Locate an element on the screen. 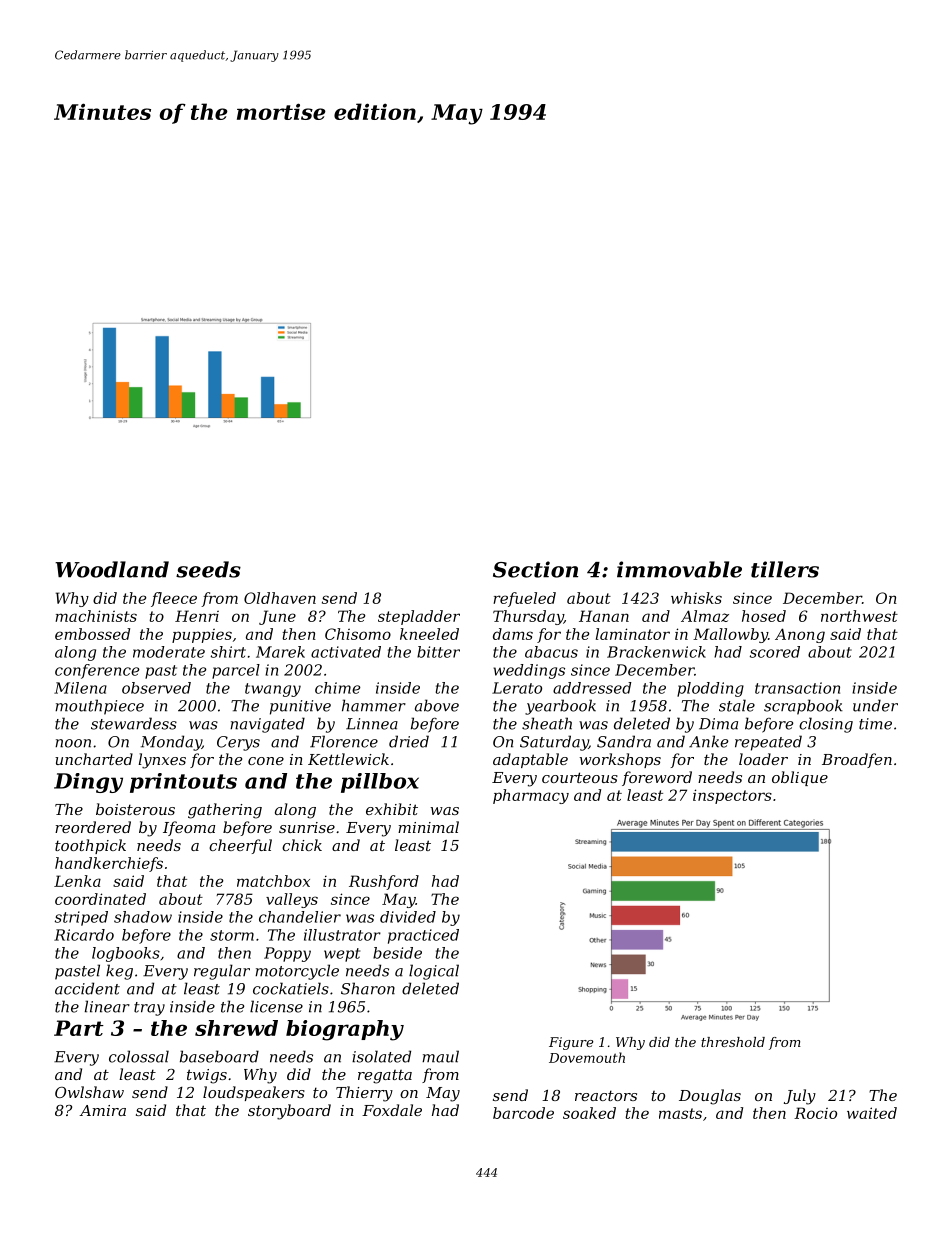  logical is located at coordinates (434, 972).
